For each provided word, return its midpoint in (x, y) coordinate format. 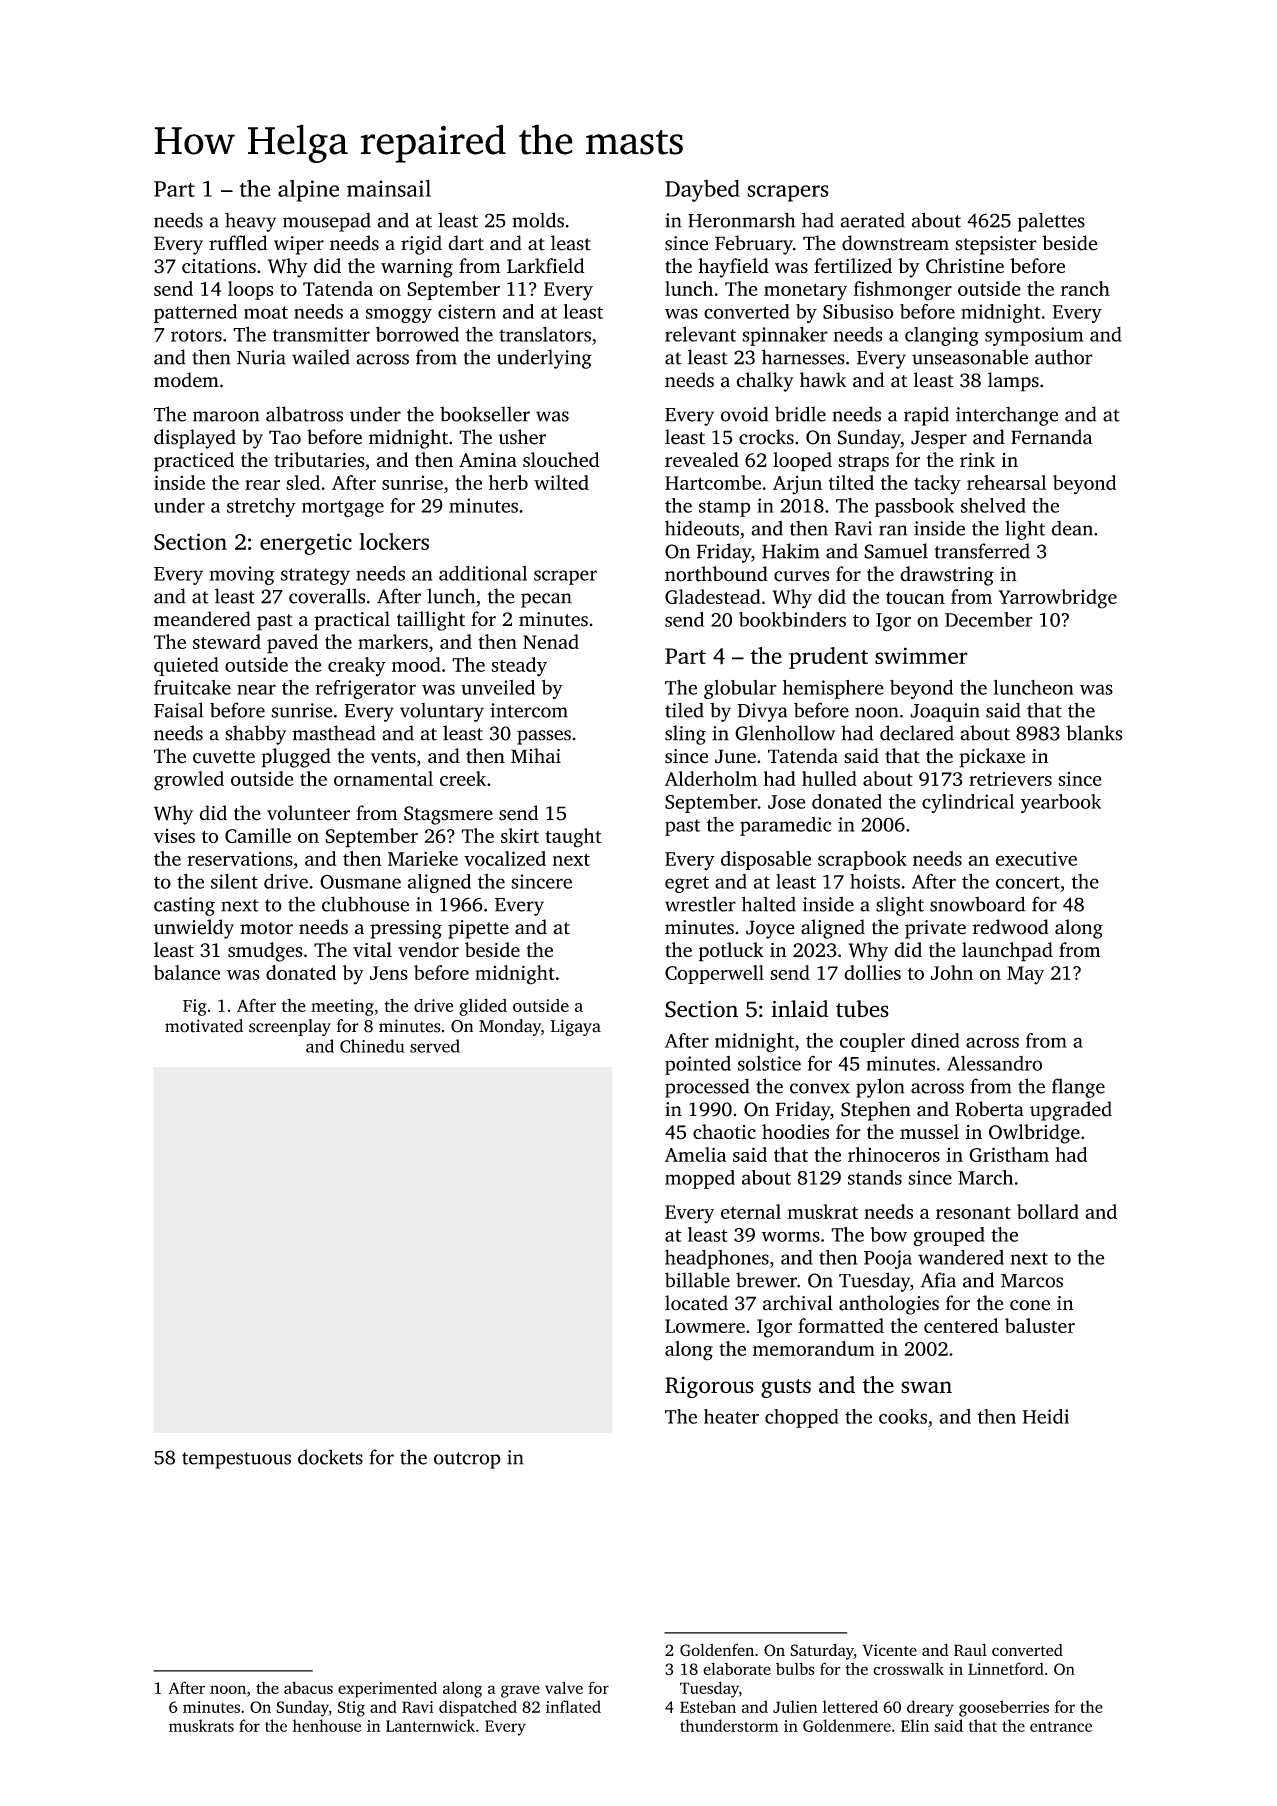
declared (917, 733)
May (1025, 975)
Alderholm (711, 778)
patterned (195, 313)
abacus (308, 1687)
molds (538, 220)
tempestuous (236, 1460)
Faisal (179, 710)
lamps (1013, 382)
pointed (698, 1065)
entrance (1061, 1727)
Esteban (708, 1706)
